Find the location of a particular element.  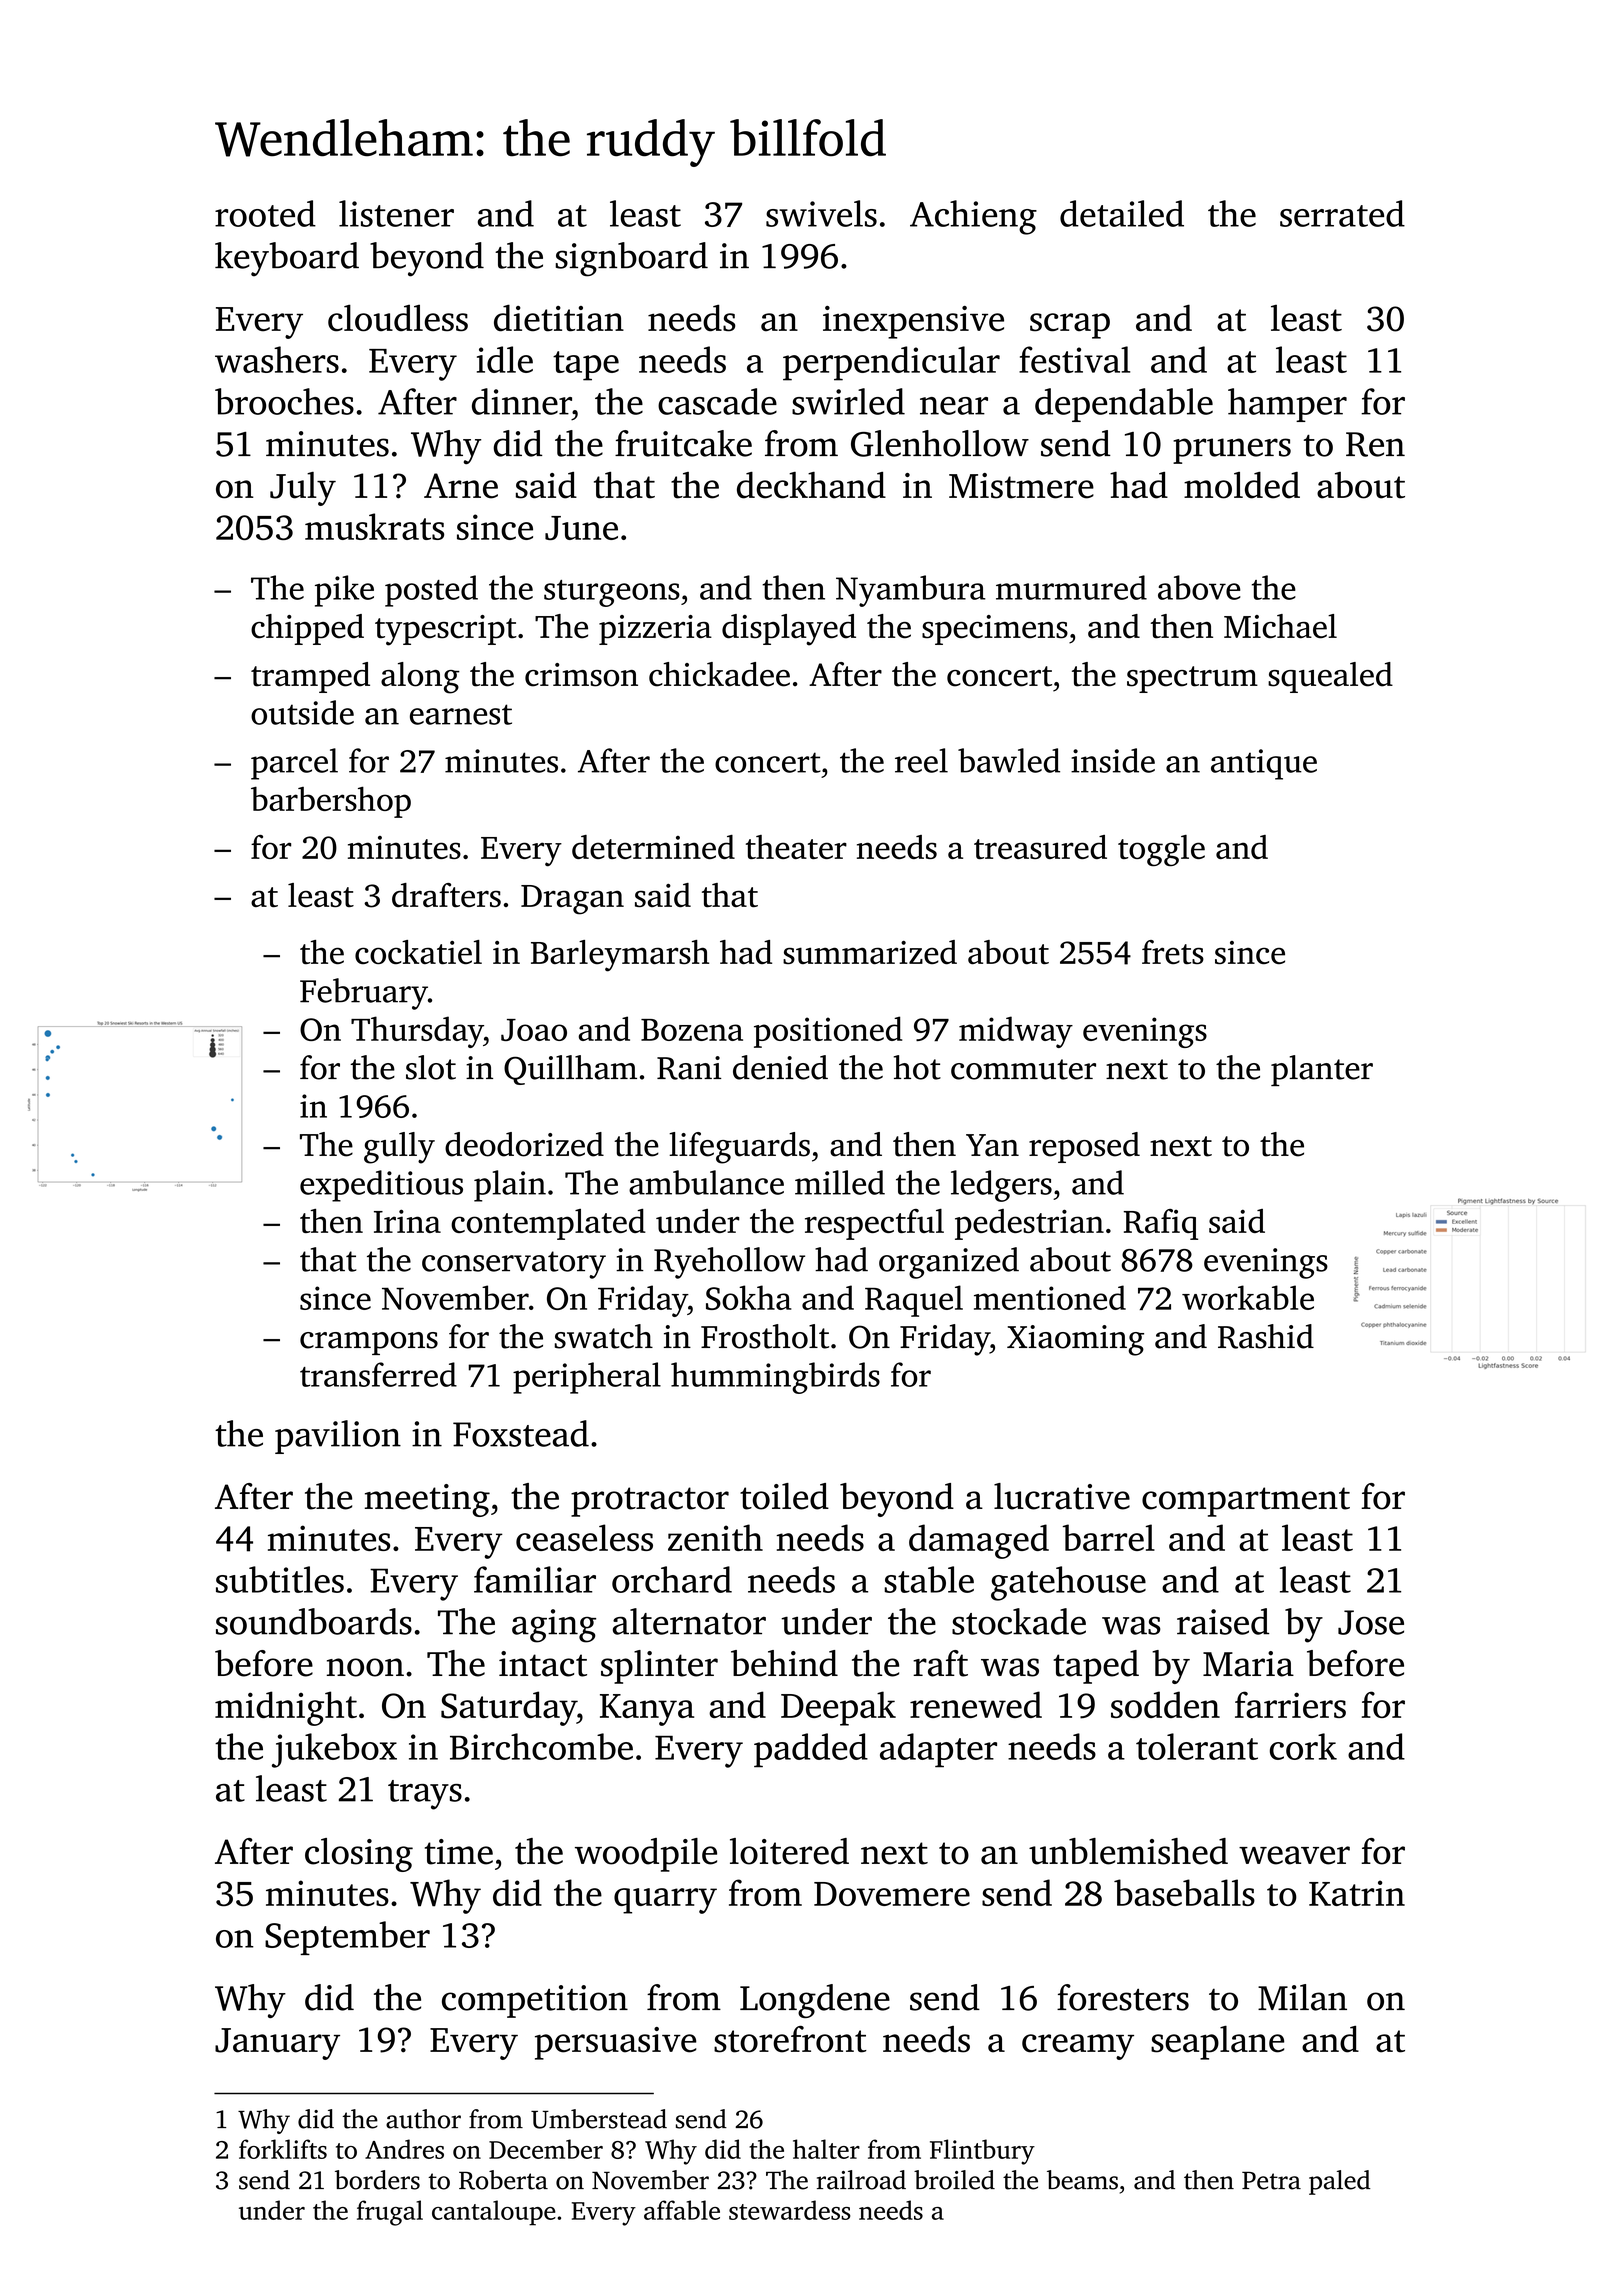

transferred is located at coordinates (378, 1374).
